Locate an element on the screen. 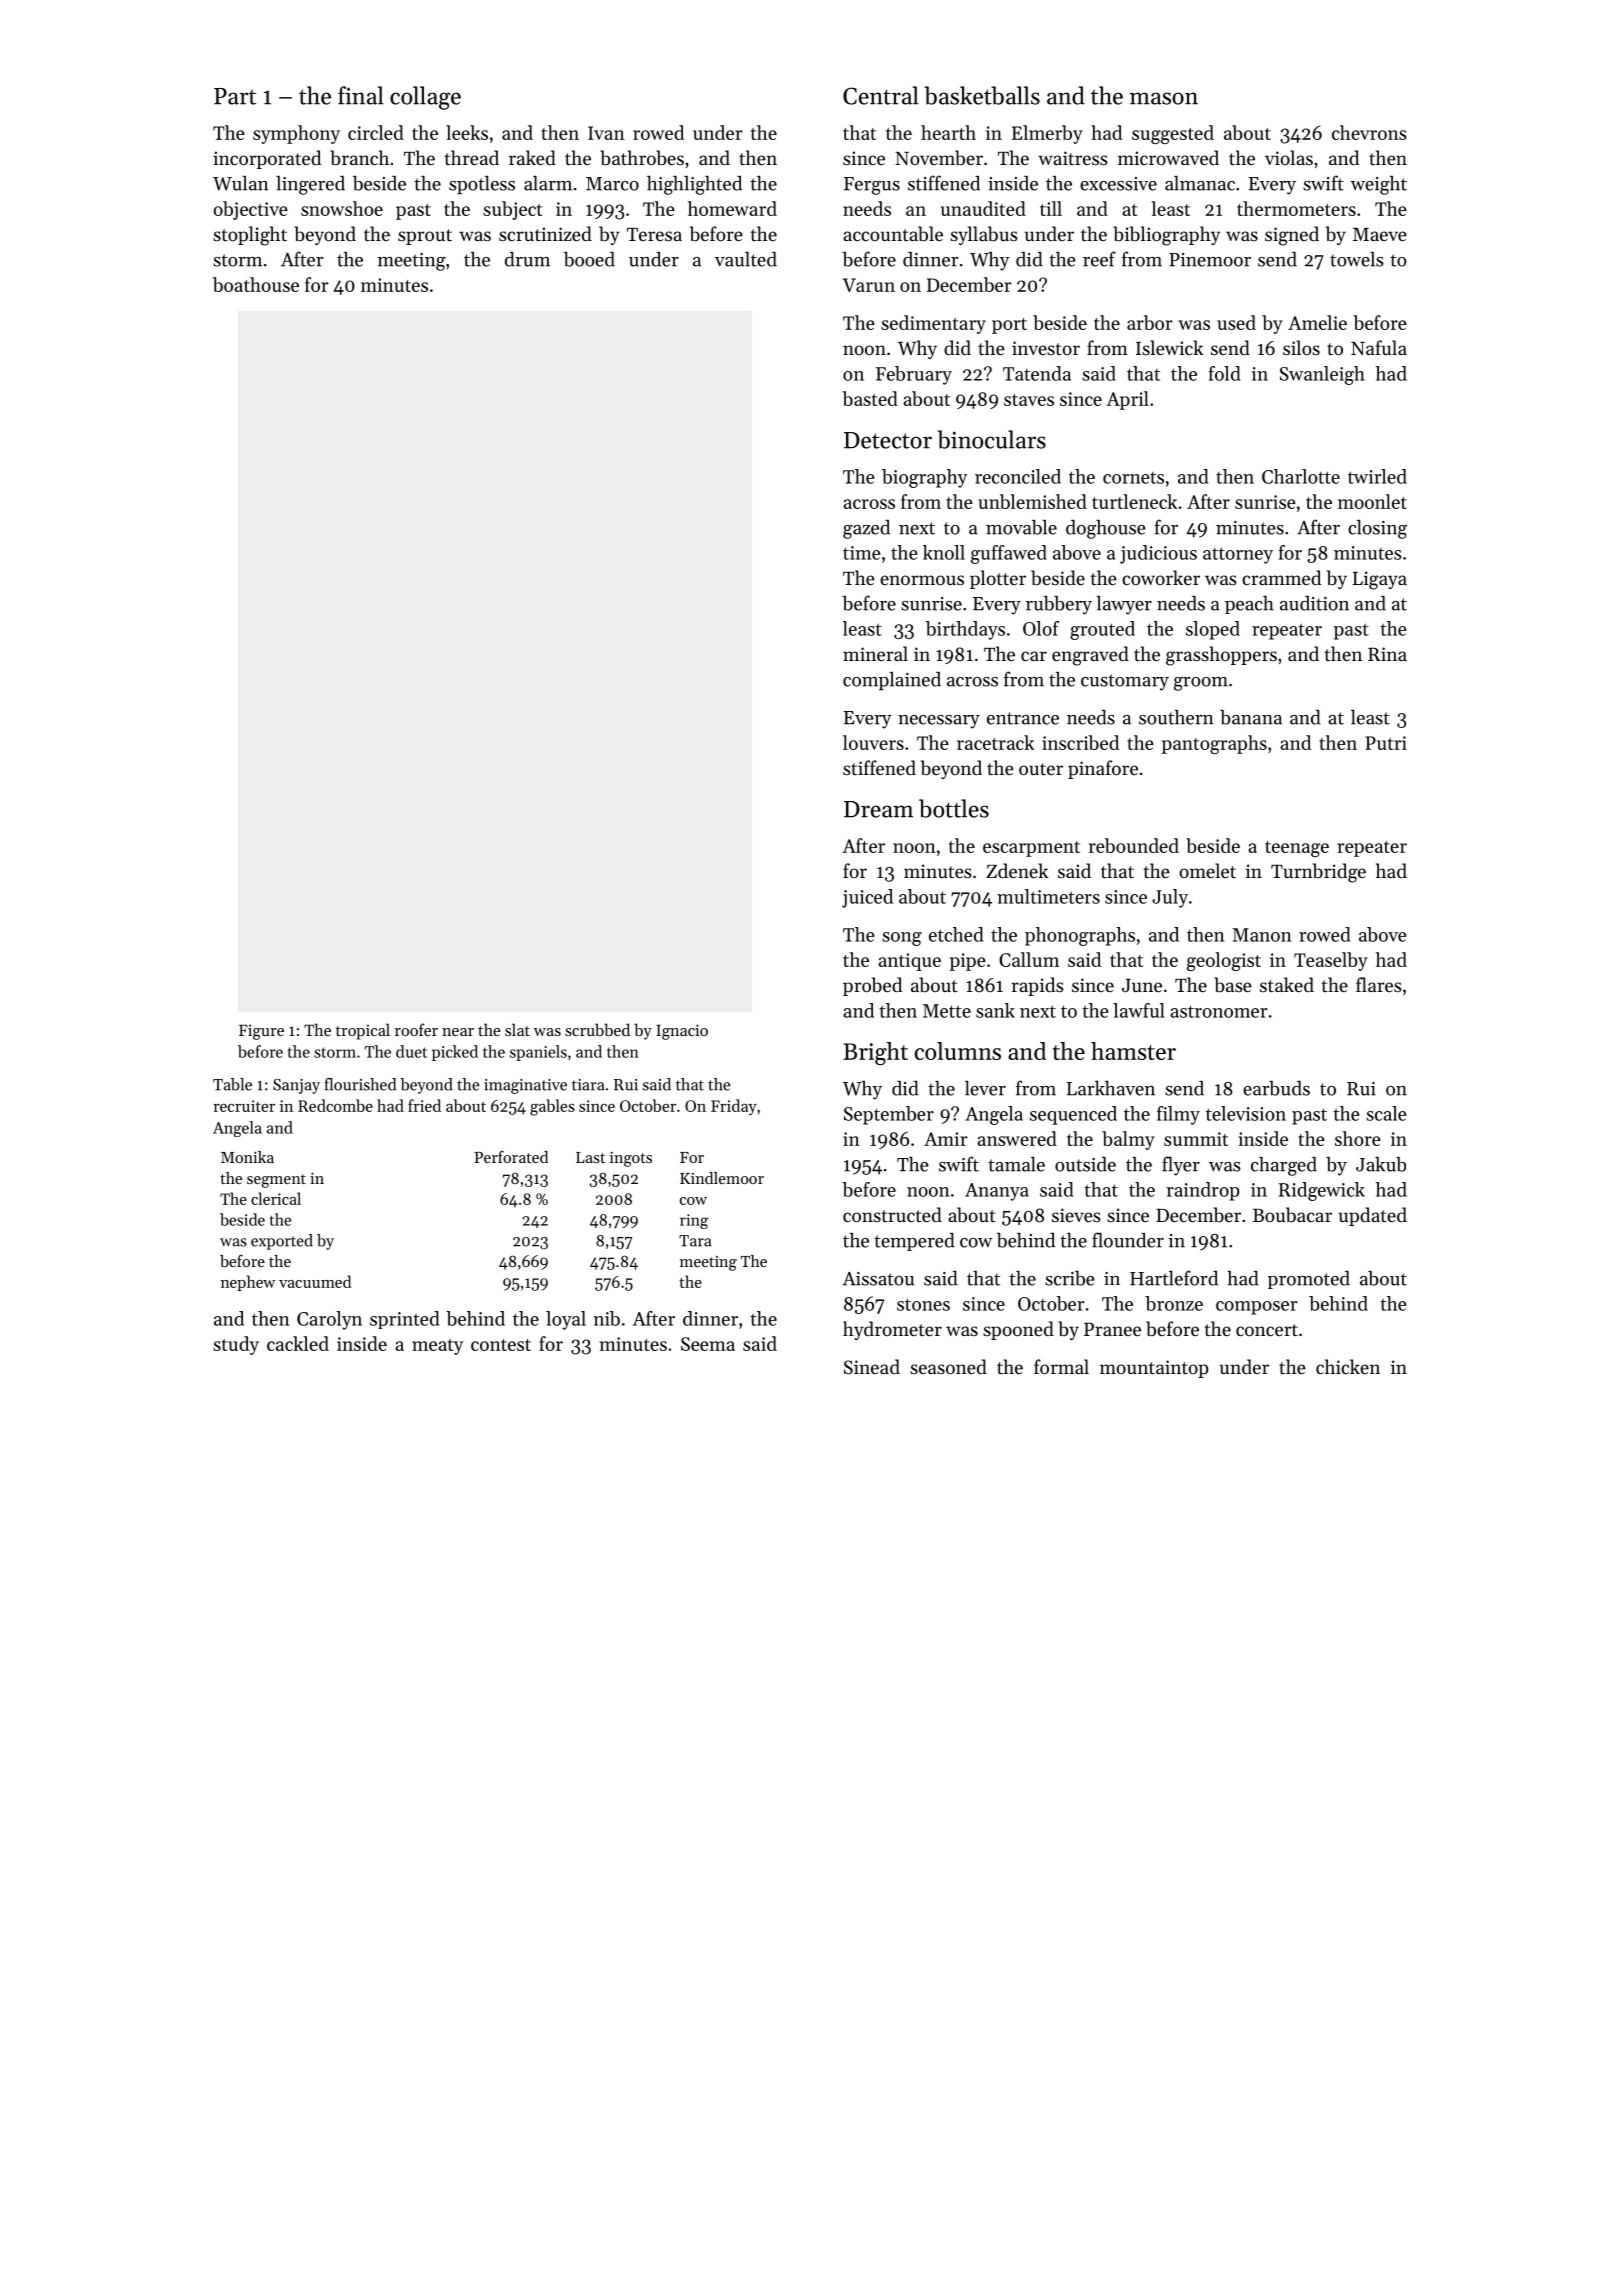 Image resolution: width=1620 pixels, height=2292 pixels. twirled is located at coordinates (1377, 476).
